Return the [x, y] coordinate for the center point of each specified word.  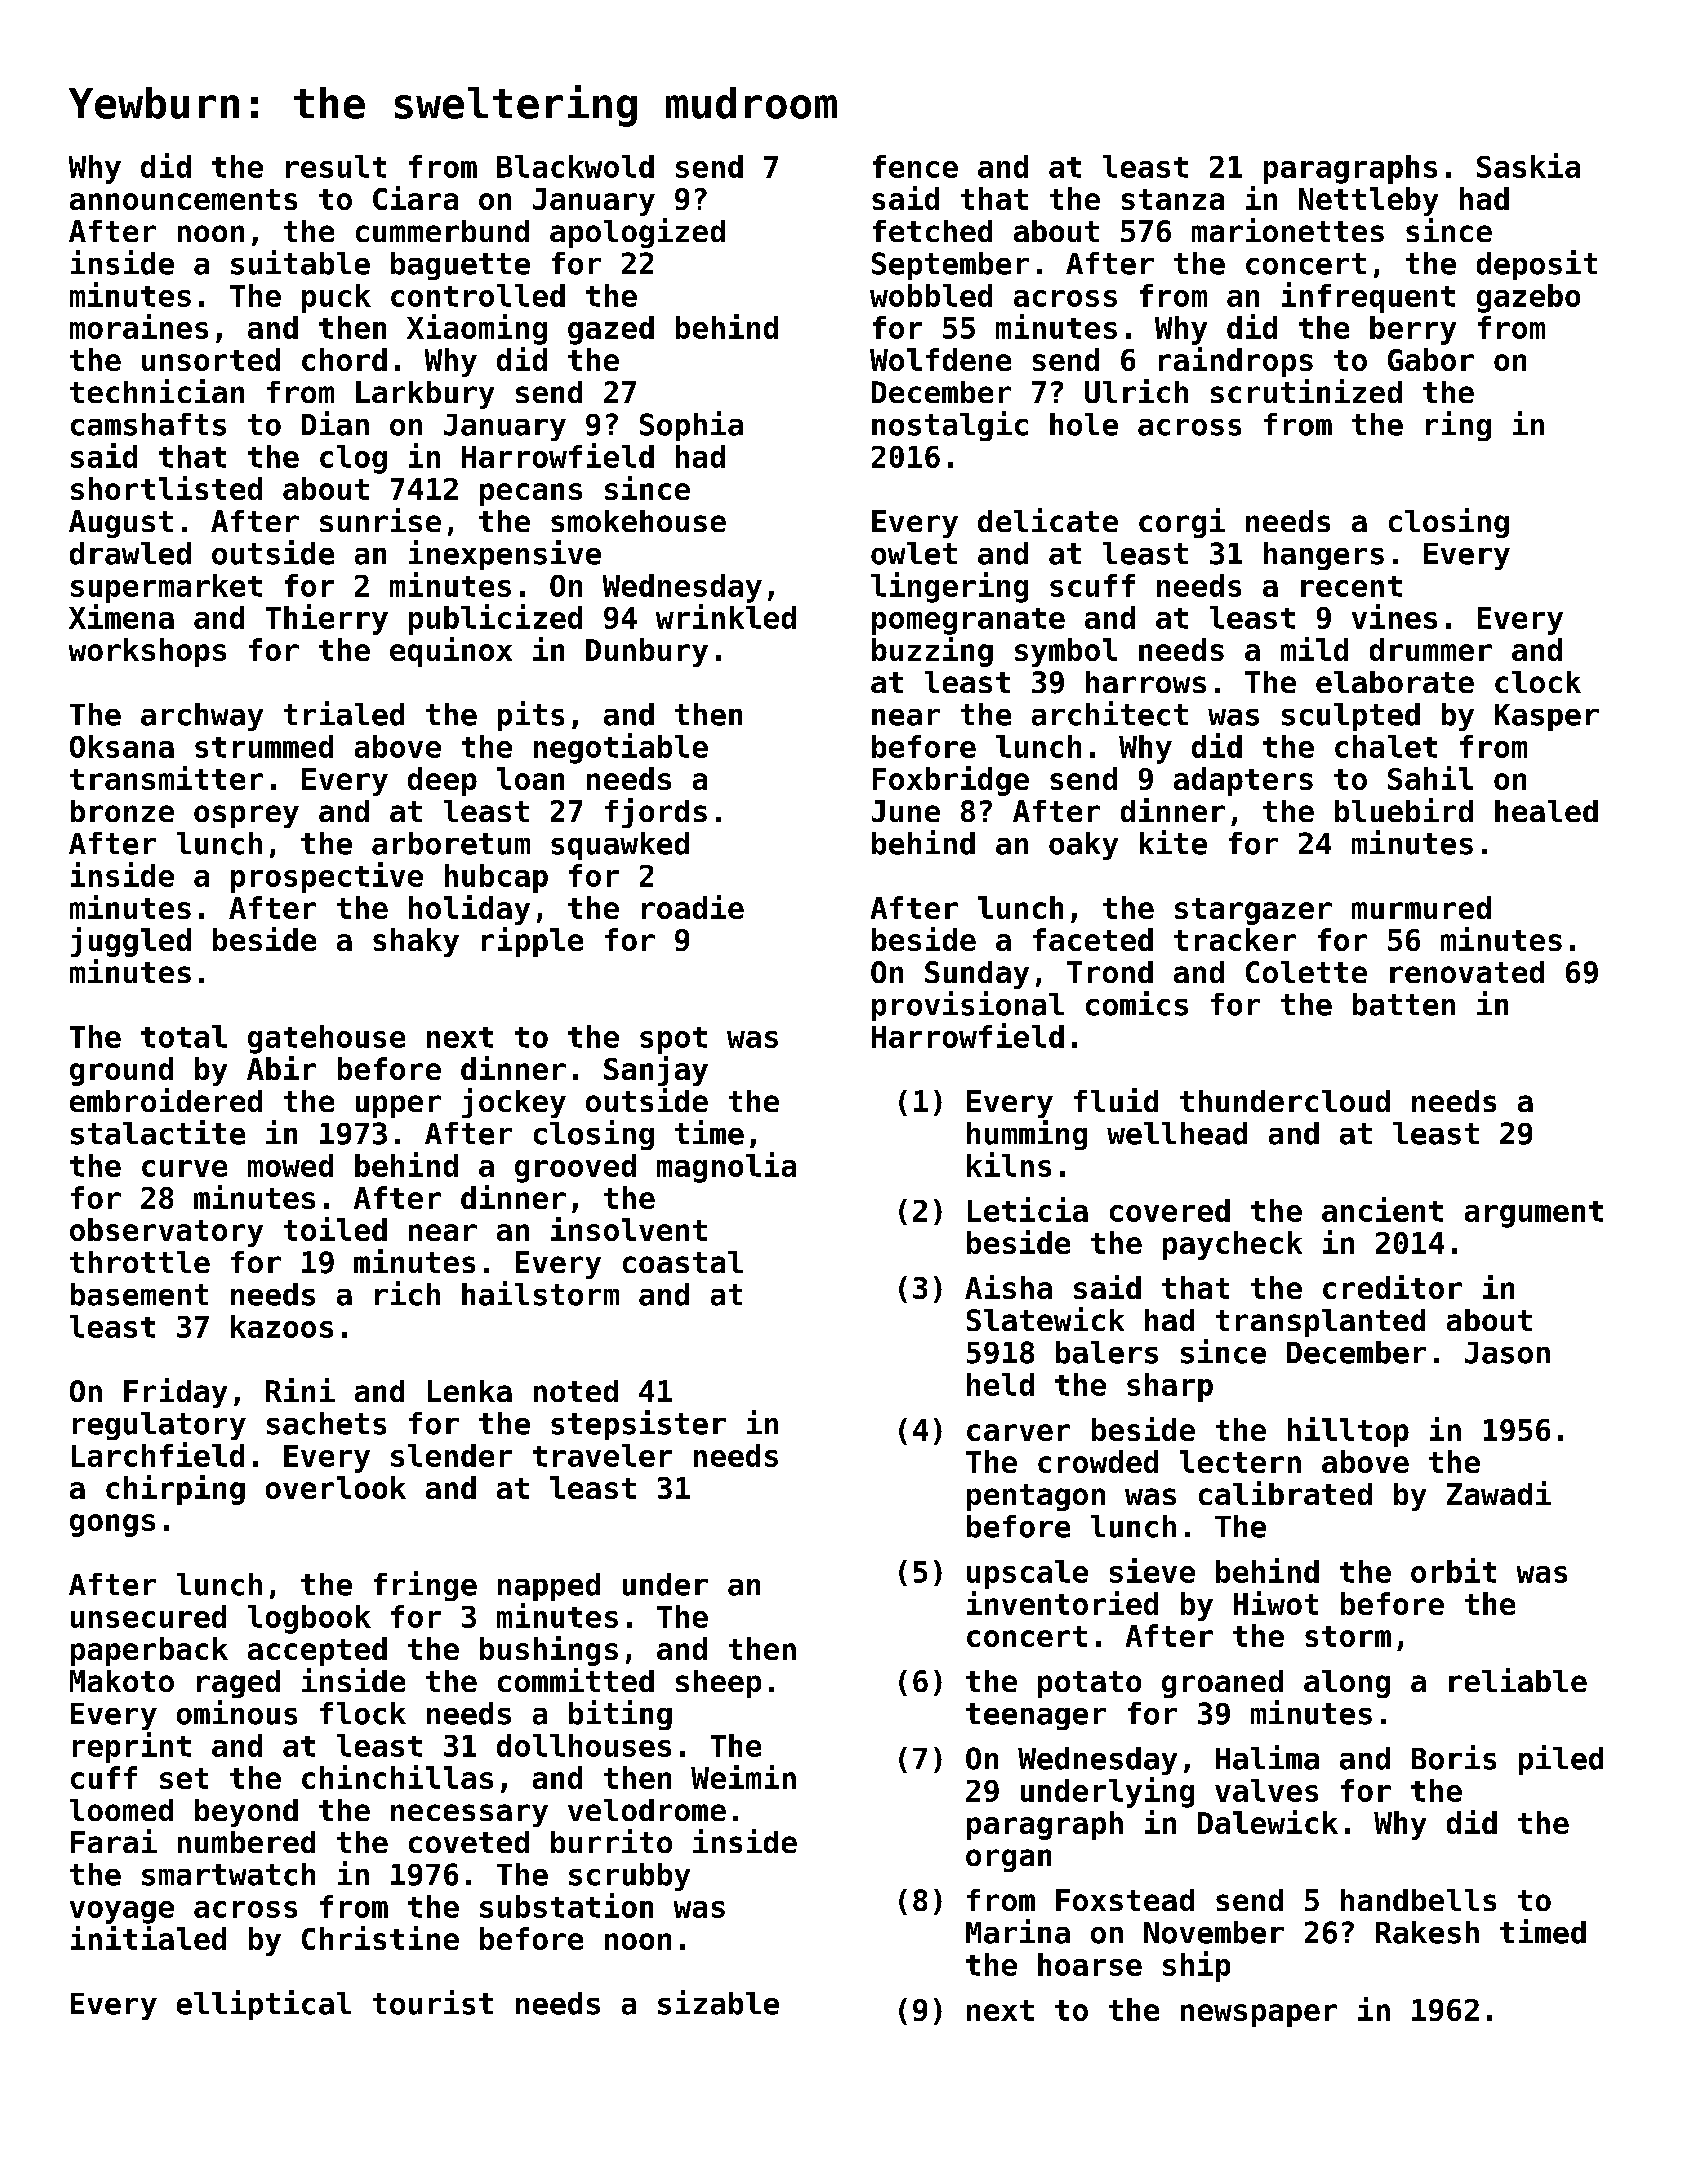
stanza [1173, 199]
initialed [148, 1938]
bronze [122, 811]
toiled [335, 1229]
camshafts [148, 424]
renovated [1467, 972]
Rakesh [1427, 1932]
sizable [718, 2002]
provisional [968, 1006]
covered [1170, 1210]
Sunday [977, 975]
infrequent [1368, 297]
